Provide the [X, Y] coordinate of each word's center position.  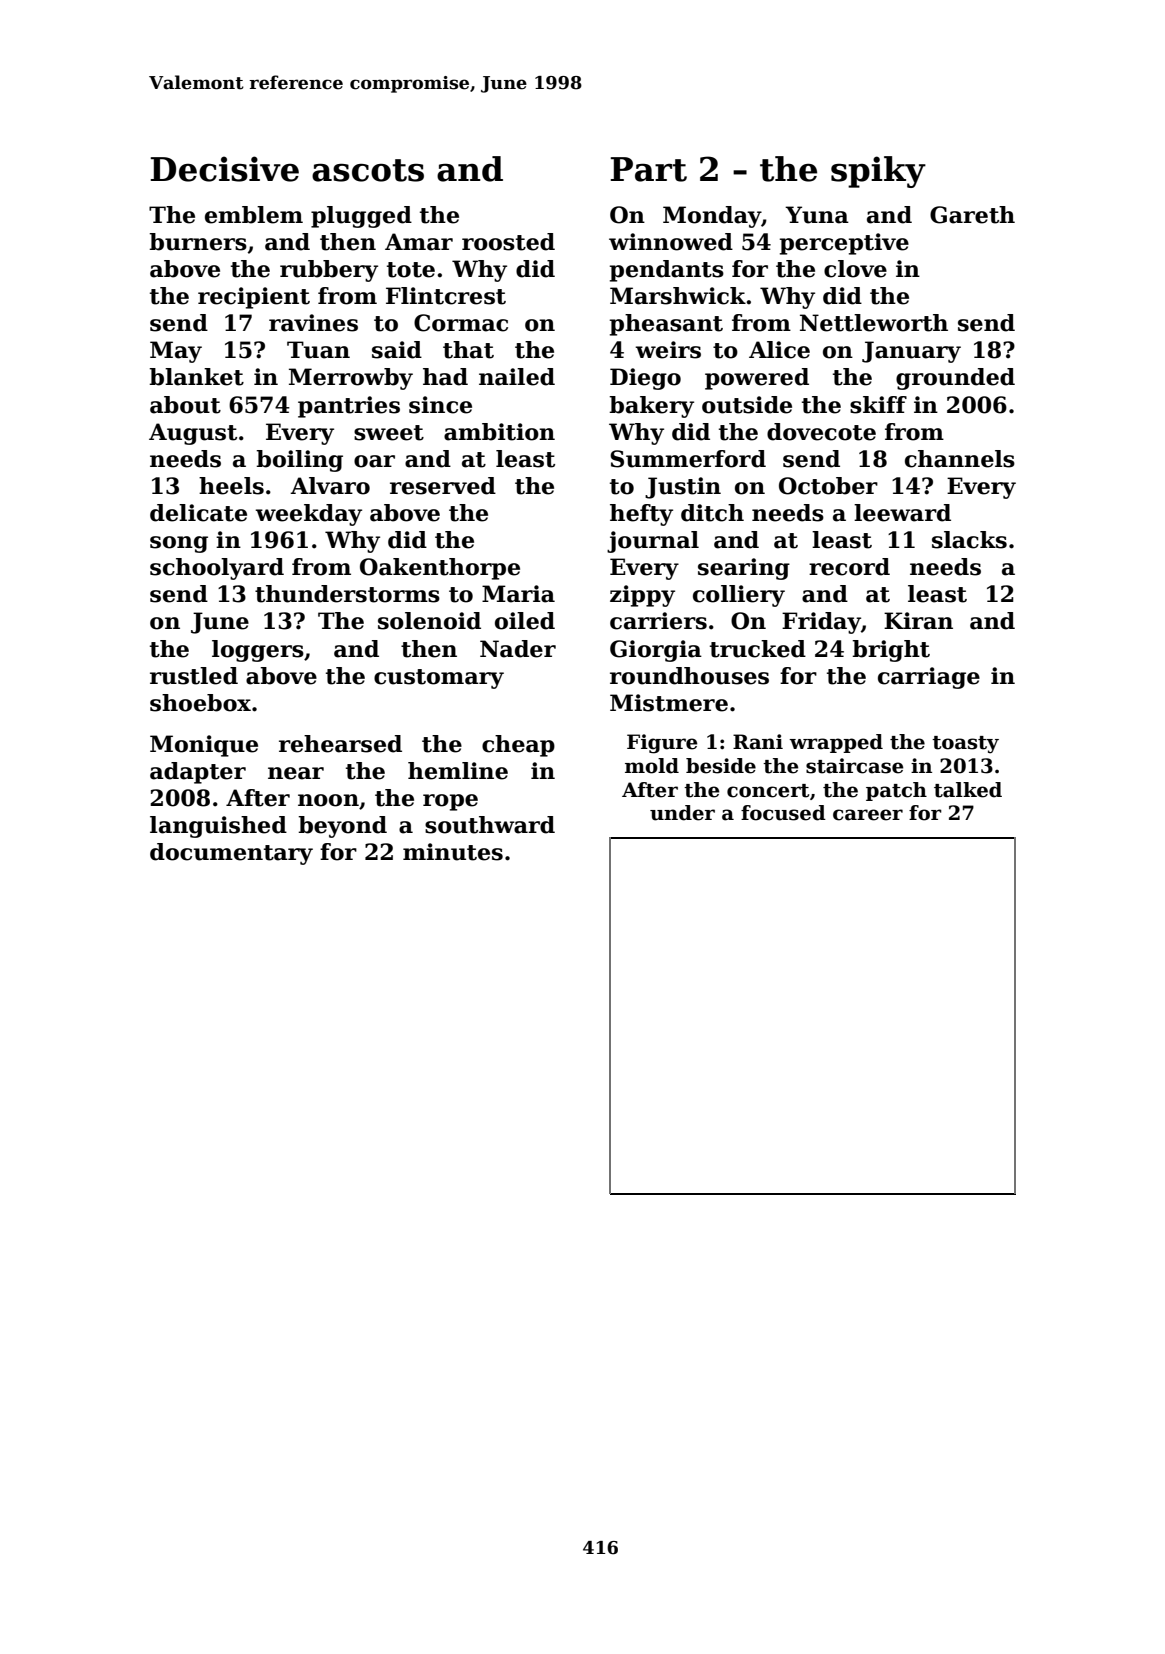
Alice [779, 350]
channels [960, 459]
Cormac [461, 323]
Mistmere [669, 703]
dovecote [821, 432]
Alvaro [330, 486]
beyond [342, 827]
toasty [965, 745]
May [176, 352]
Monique [204, 746]
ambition [499, 432]
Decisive [224, 169]
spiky [878, 172]
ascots [368, 170]
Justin [683, 488]
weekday [308, 515]
